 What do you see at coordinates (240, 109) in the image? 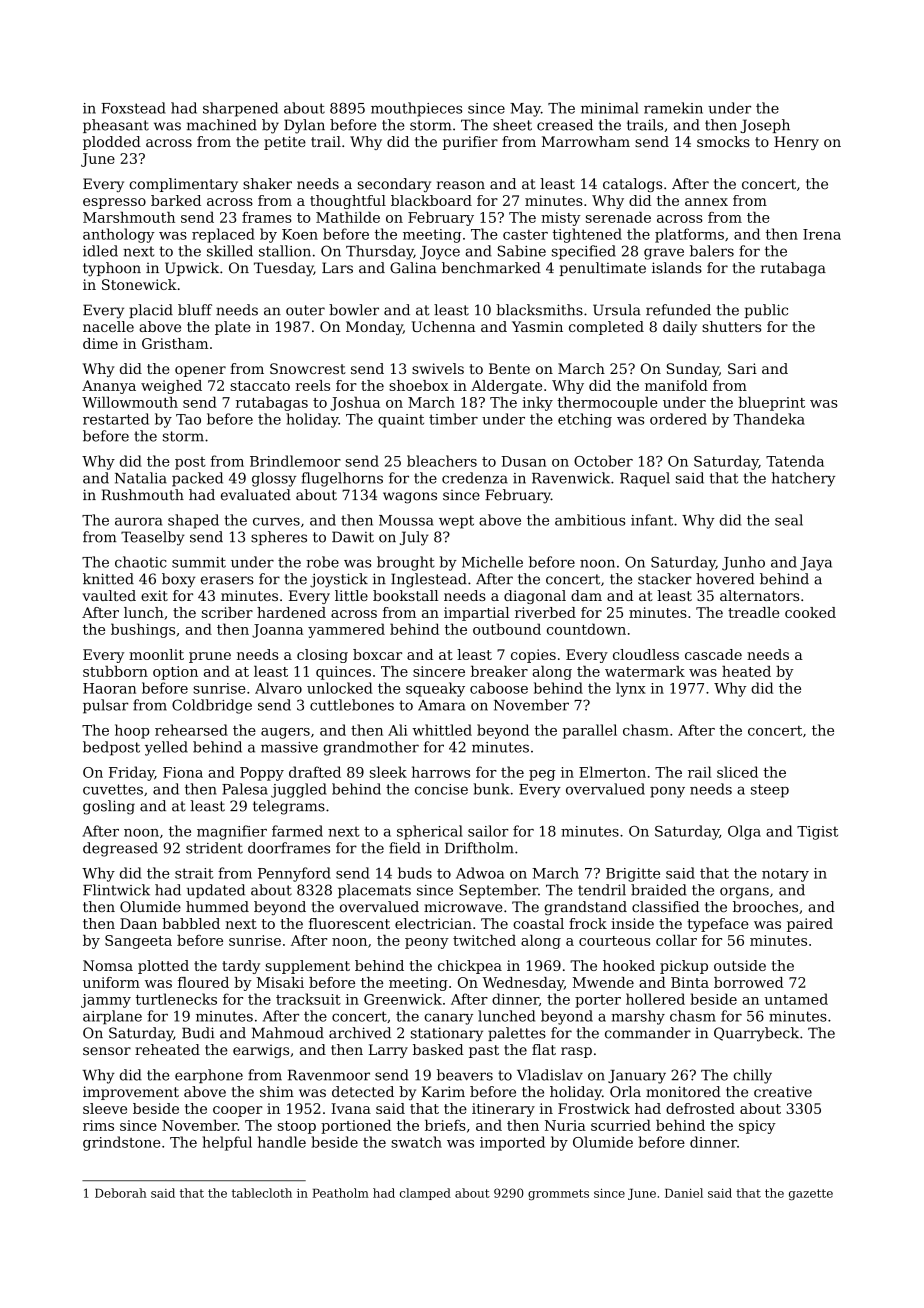
I see `sharpened` at bounding box center [240, 109].
